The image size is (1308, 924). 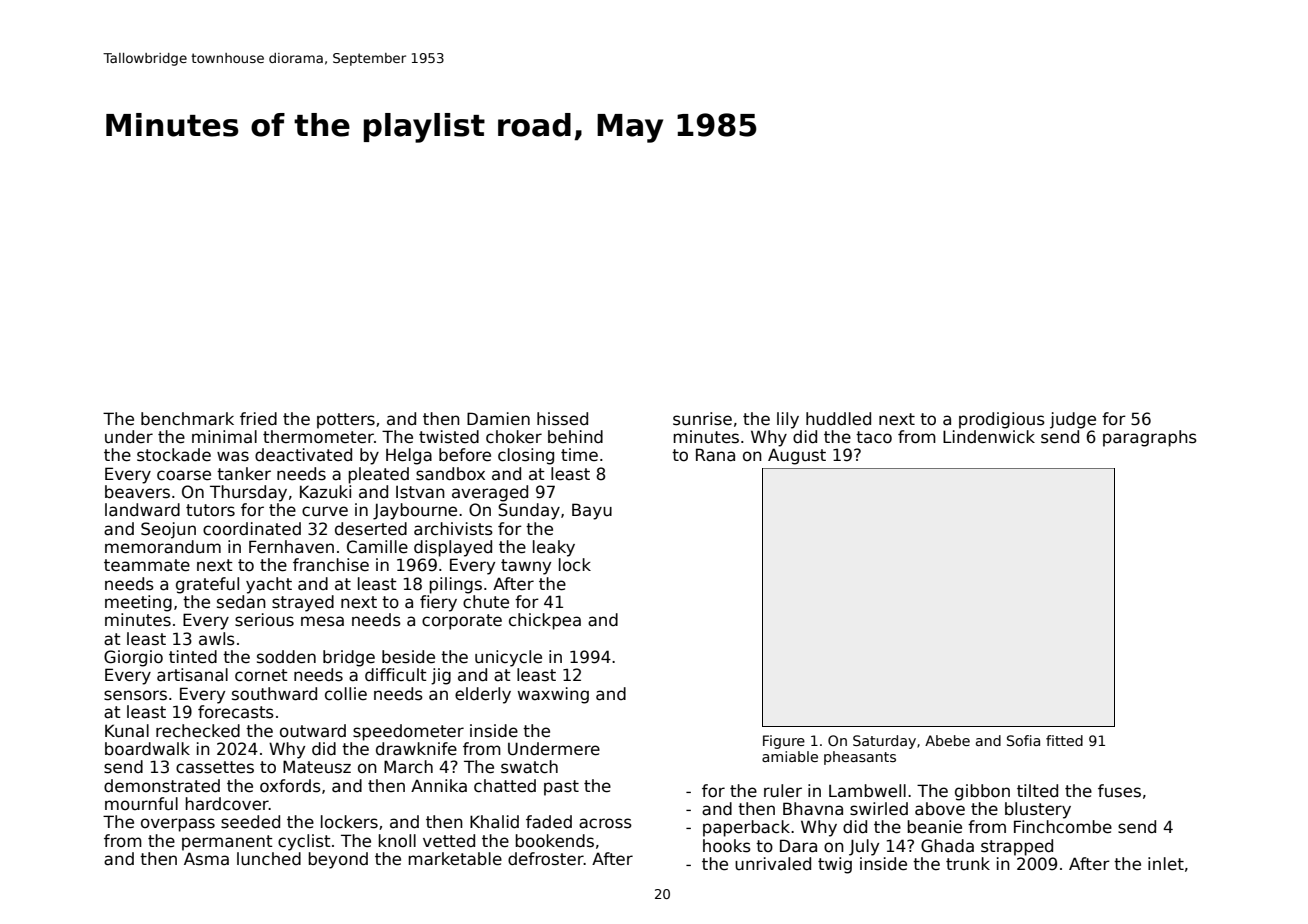 What do you see at coordinates (187, 419) in the screenshot?
I see `benchmark` at bounding box center [187, 419].
